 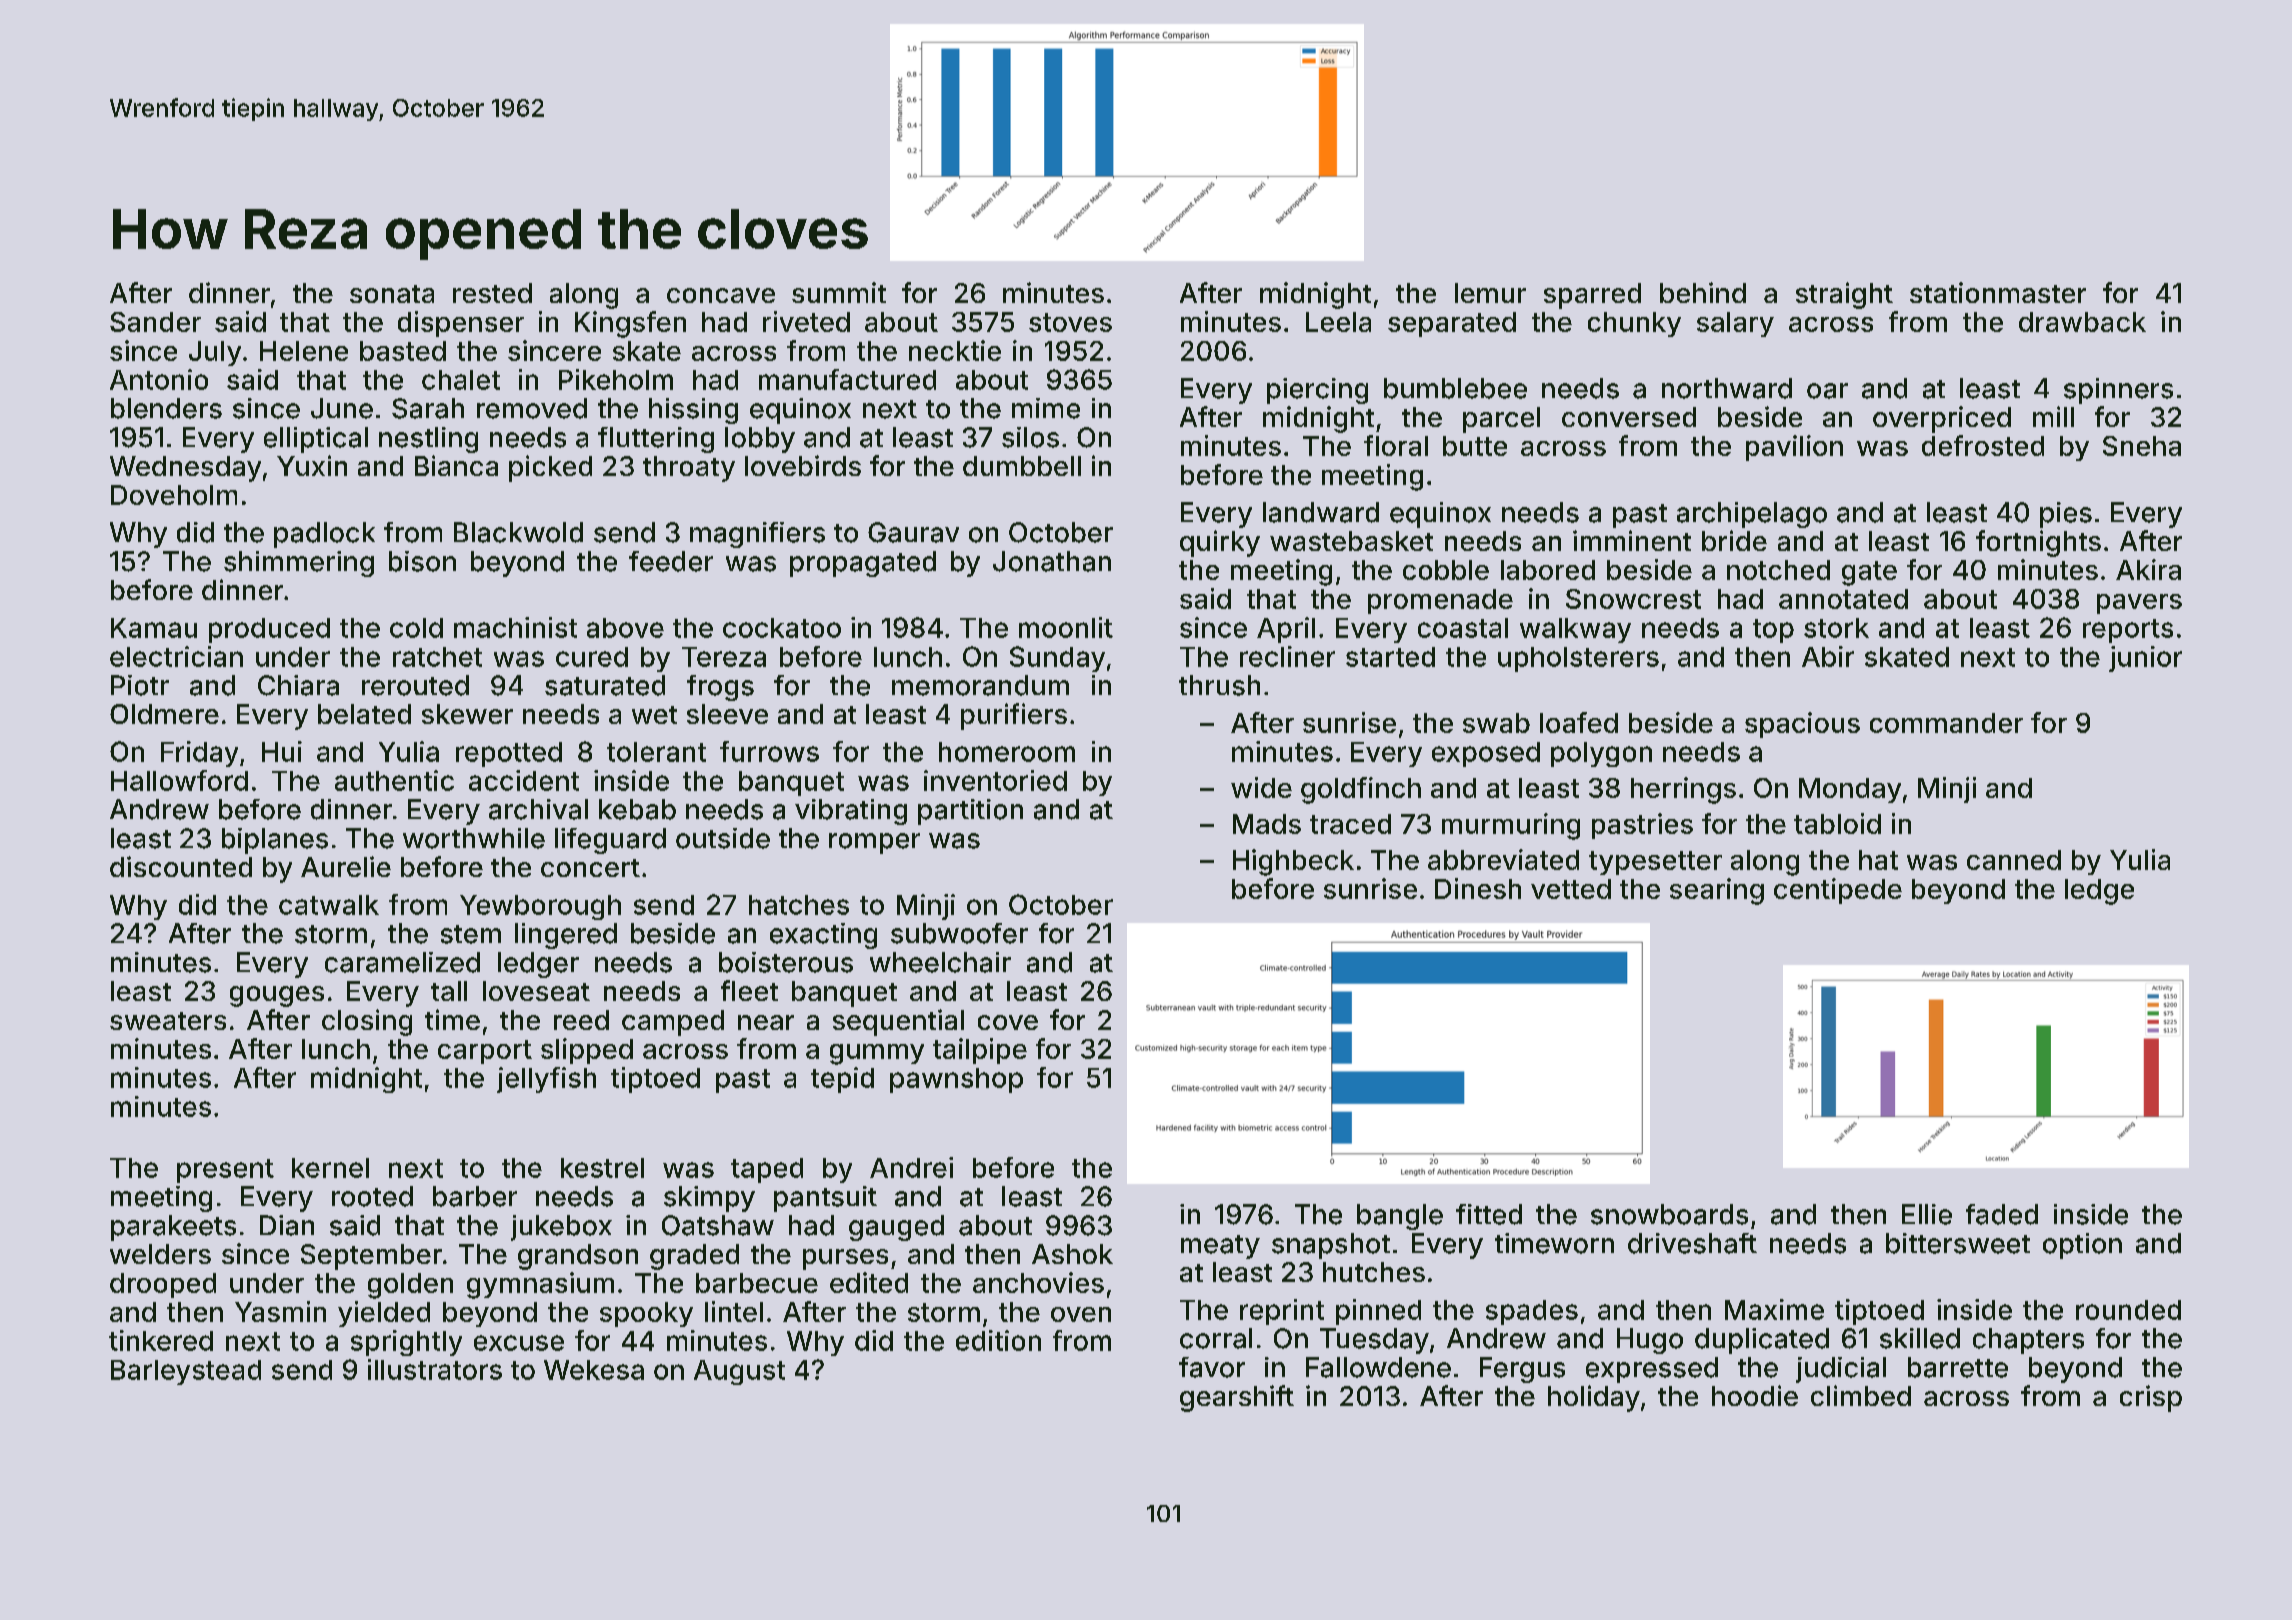 What do you see at coordinates (2148, 569) in the image?
I see `Akira` at bounding box center [2148, 569].
